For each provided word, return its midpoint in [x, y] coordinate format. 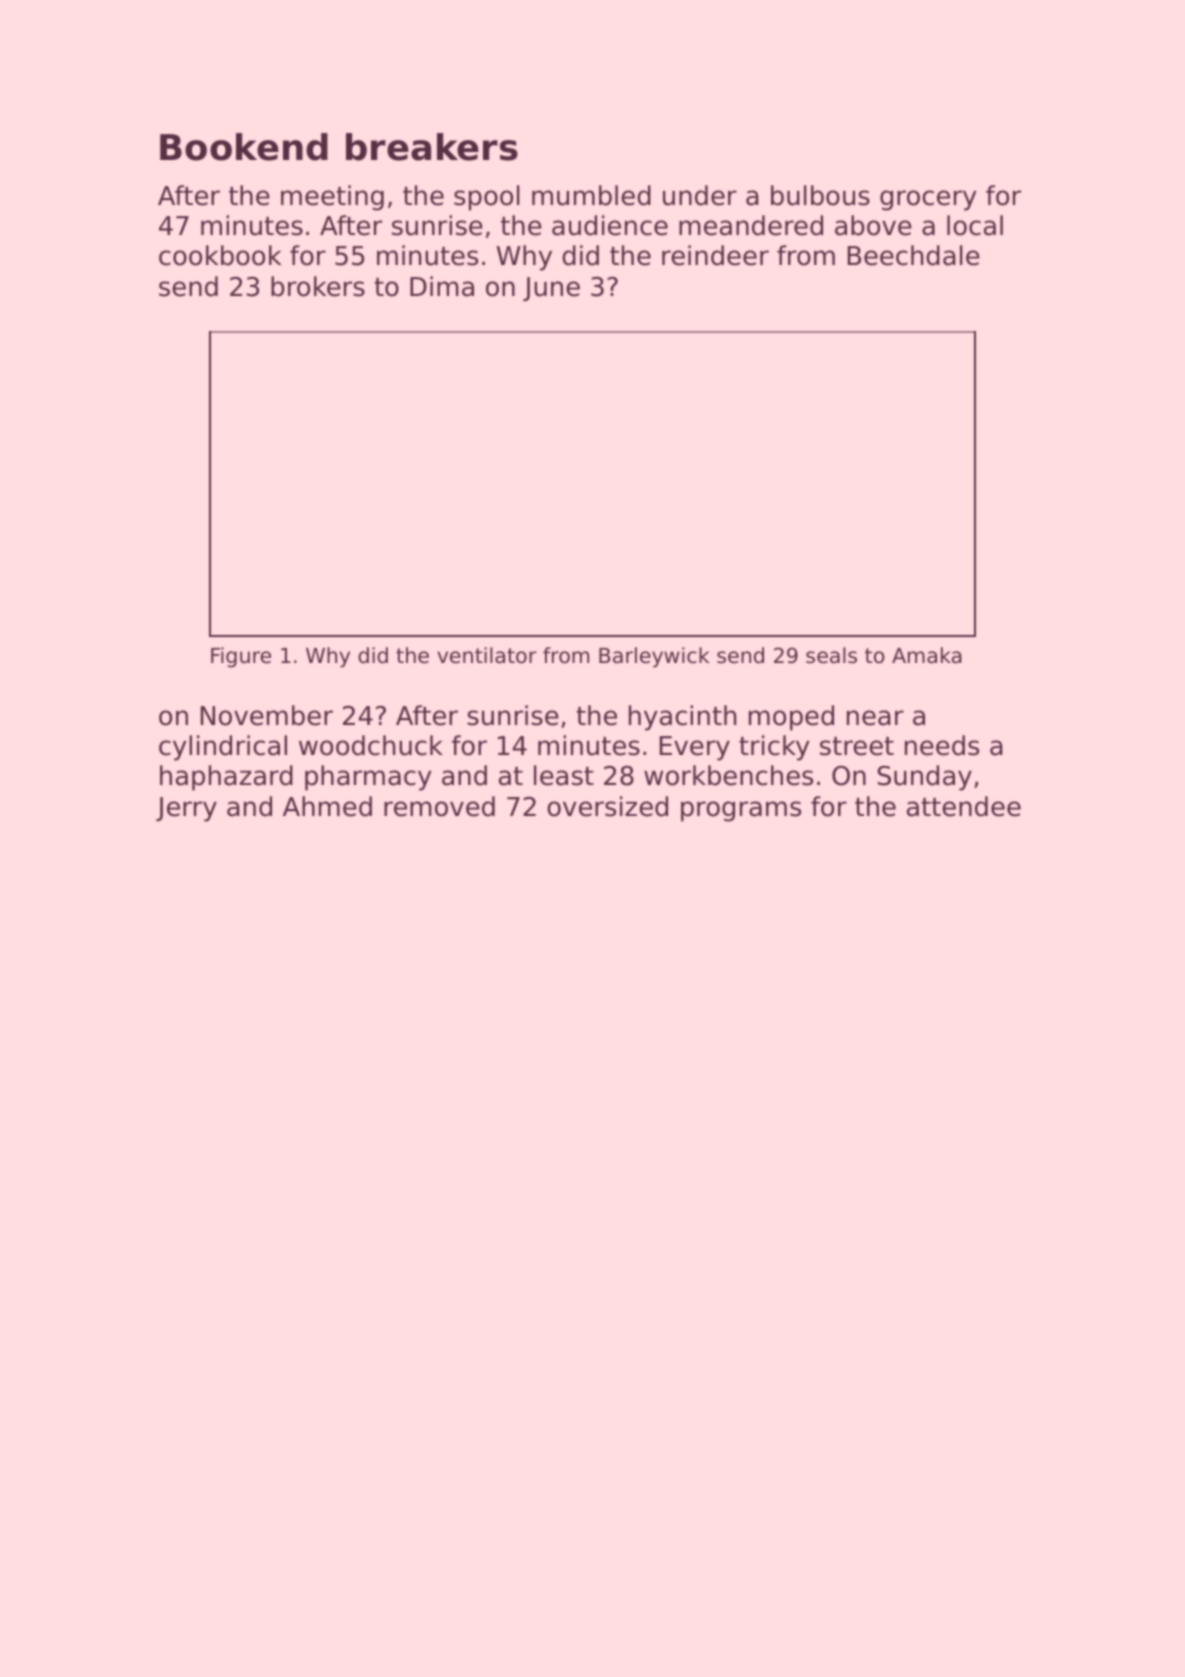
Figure [241, 657]
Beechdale [914, 255]
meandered [751, 225]
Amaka [927, 655]
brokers [318, 286]
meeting [332, 198]
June [551, 289]
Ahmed [327, 806]
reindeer [715, 255]
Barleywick [654, 657]
